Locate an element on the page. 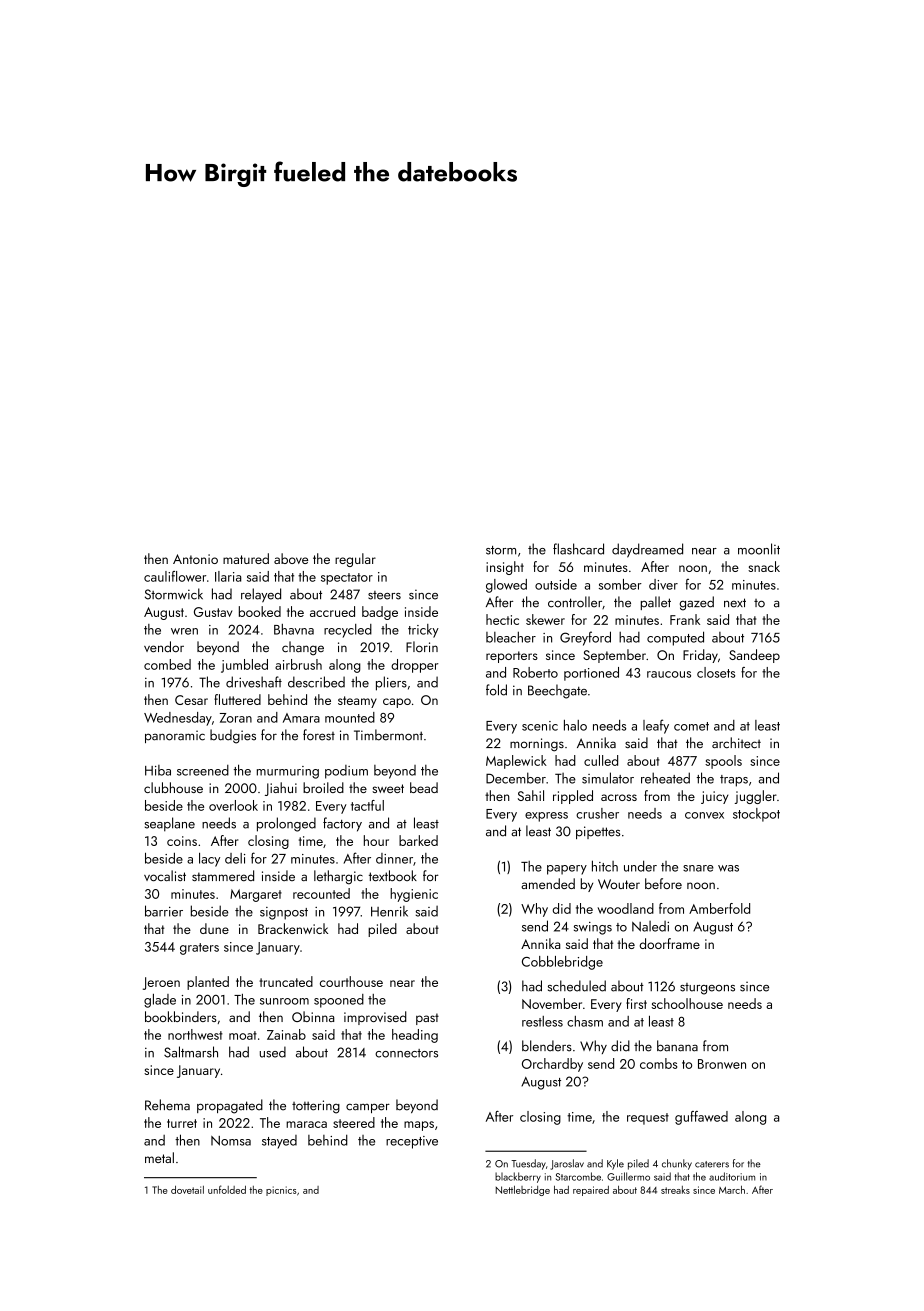 Image resolution: width=924 pixels, height=1311 pixels. Nomsa is located at coordinates (231, 1141).
